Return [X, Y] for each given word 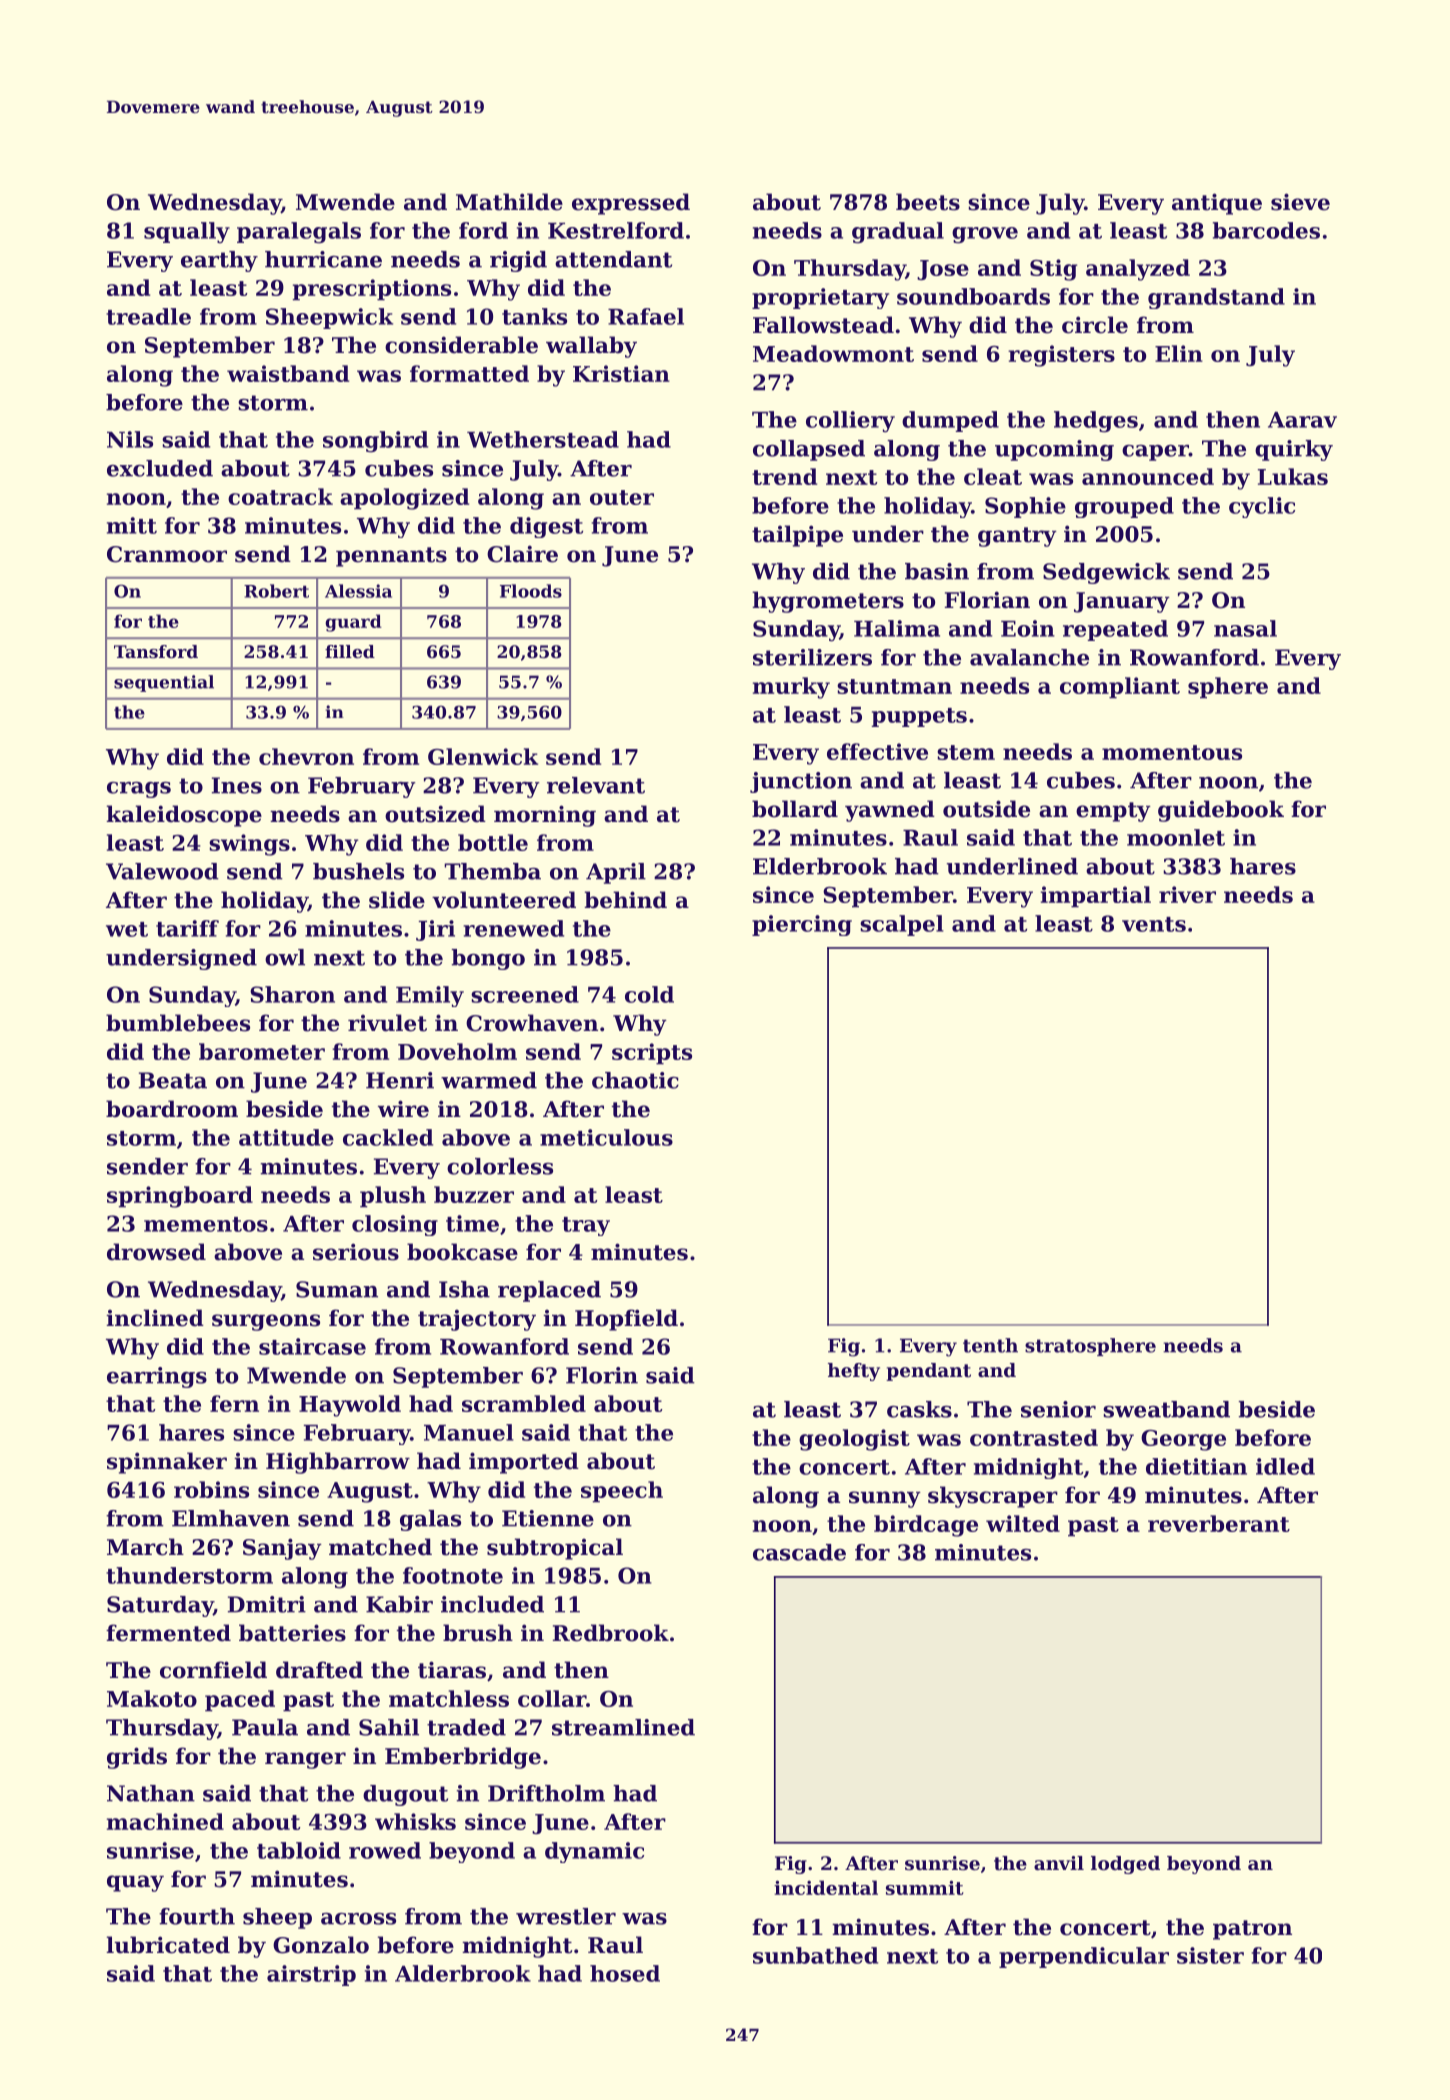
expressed [631, 204]
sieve [1300, 202]
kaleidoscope [184, 816]
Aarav [1302, 420]
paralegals [299, 233]
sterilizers [812, 657]
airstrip [311, 1975]
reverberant [1219, 1523]
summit [925, 1887]
